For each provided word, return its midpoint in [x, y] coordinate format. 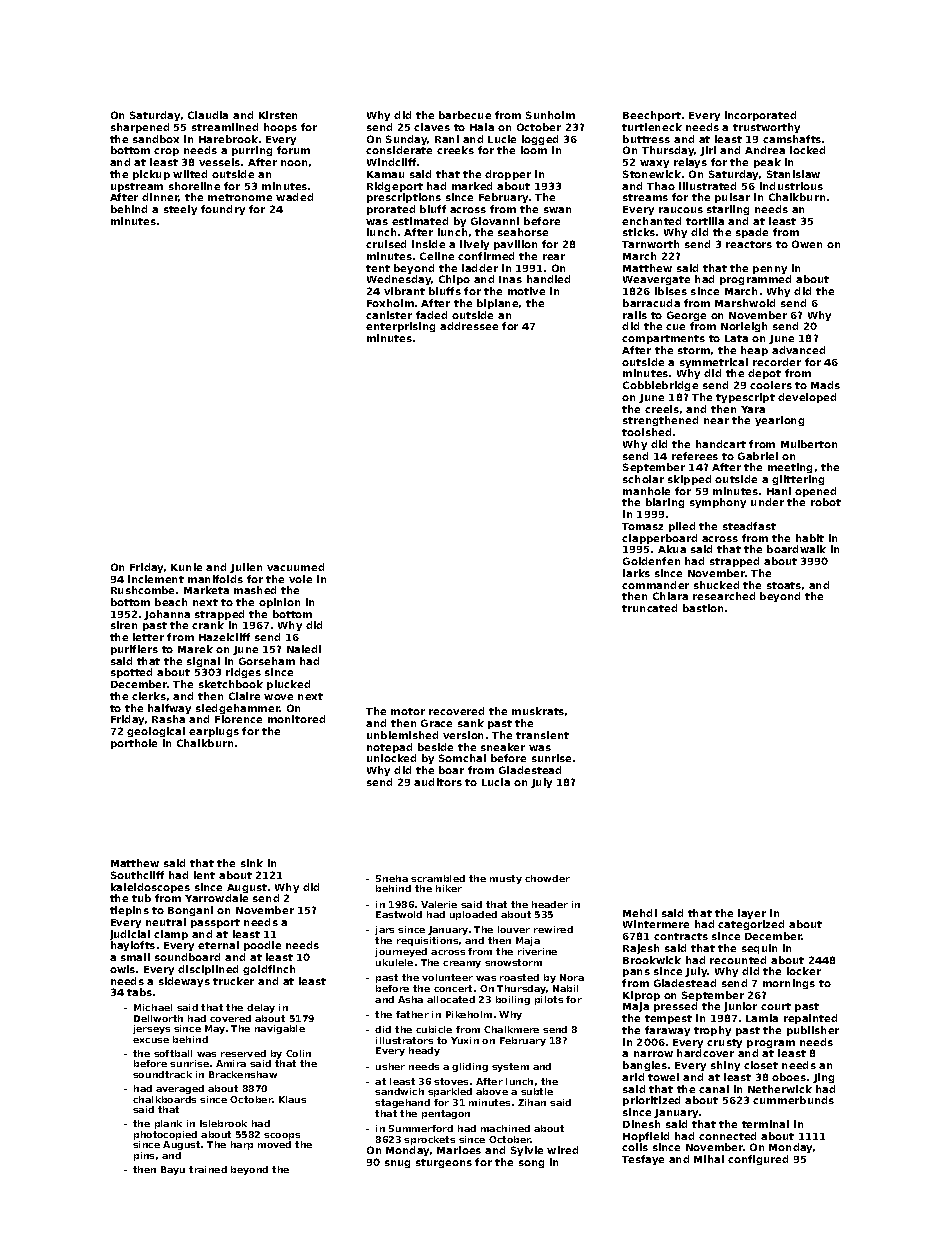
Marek [195, 649]
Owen [807, 244]
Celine [437, 256]
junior [740, 1007]
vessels [219, 162]
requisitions [427, 941]
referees [695, 456]
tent [378, 268]
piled [682, 527]
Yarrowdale [216, 898]
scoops [282, 1136]
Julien [246, 568]
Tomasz [642, 526]
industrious [791, 186]
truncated [649, 608]
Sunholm [550, 115]
